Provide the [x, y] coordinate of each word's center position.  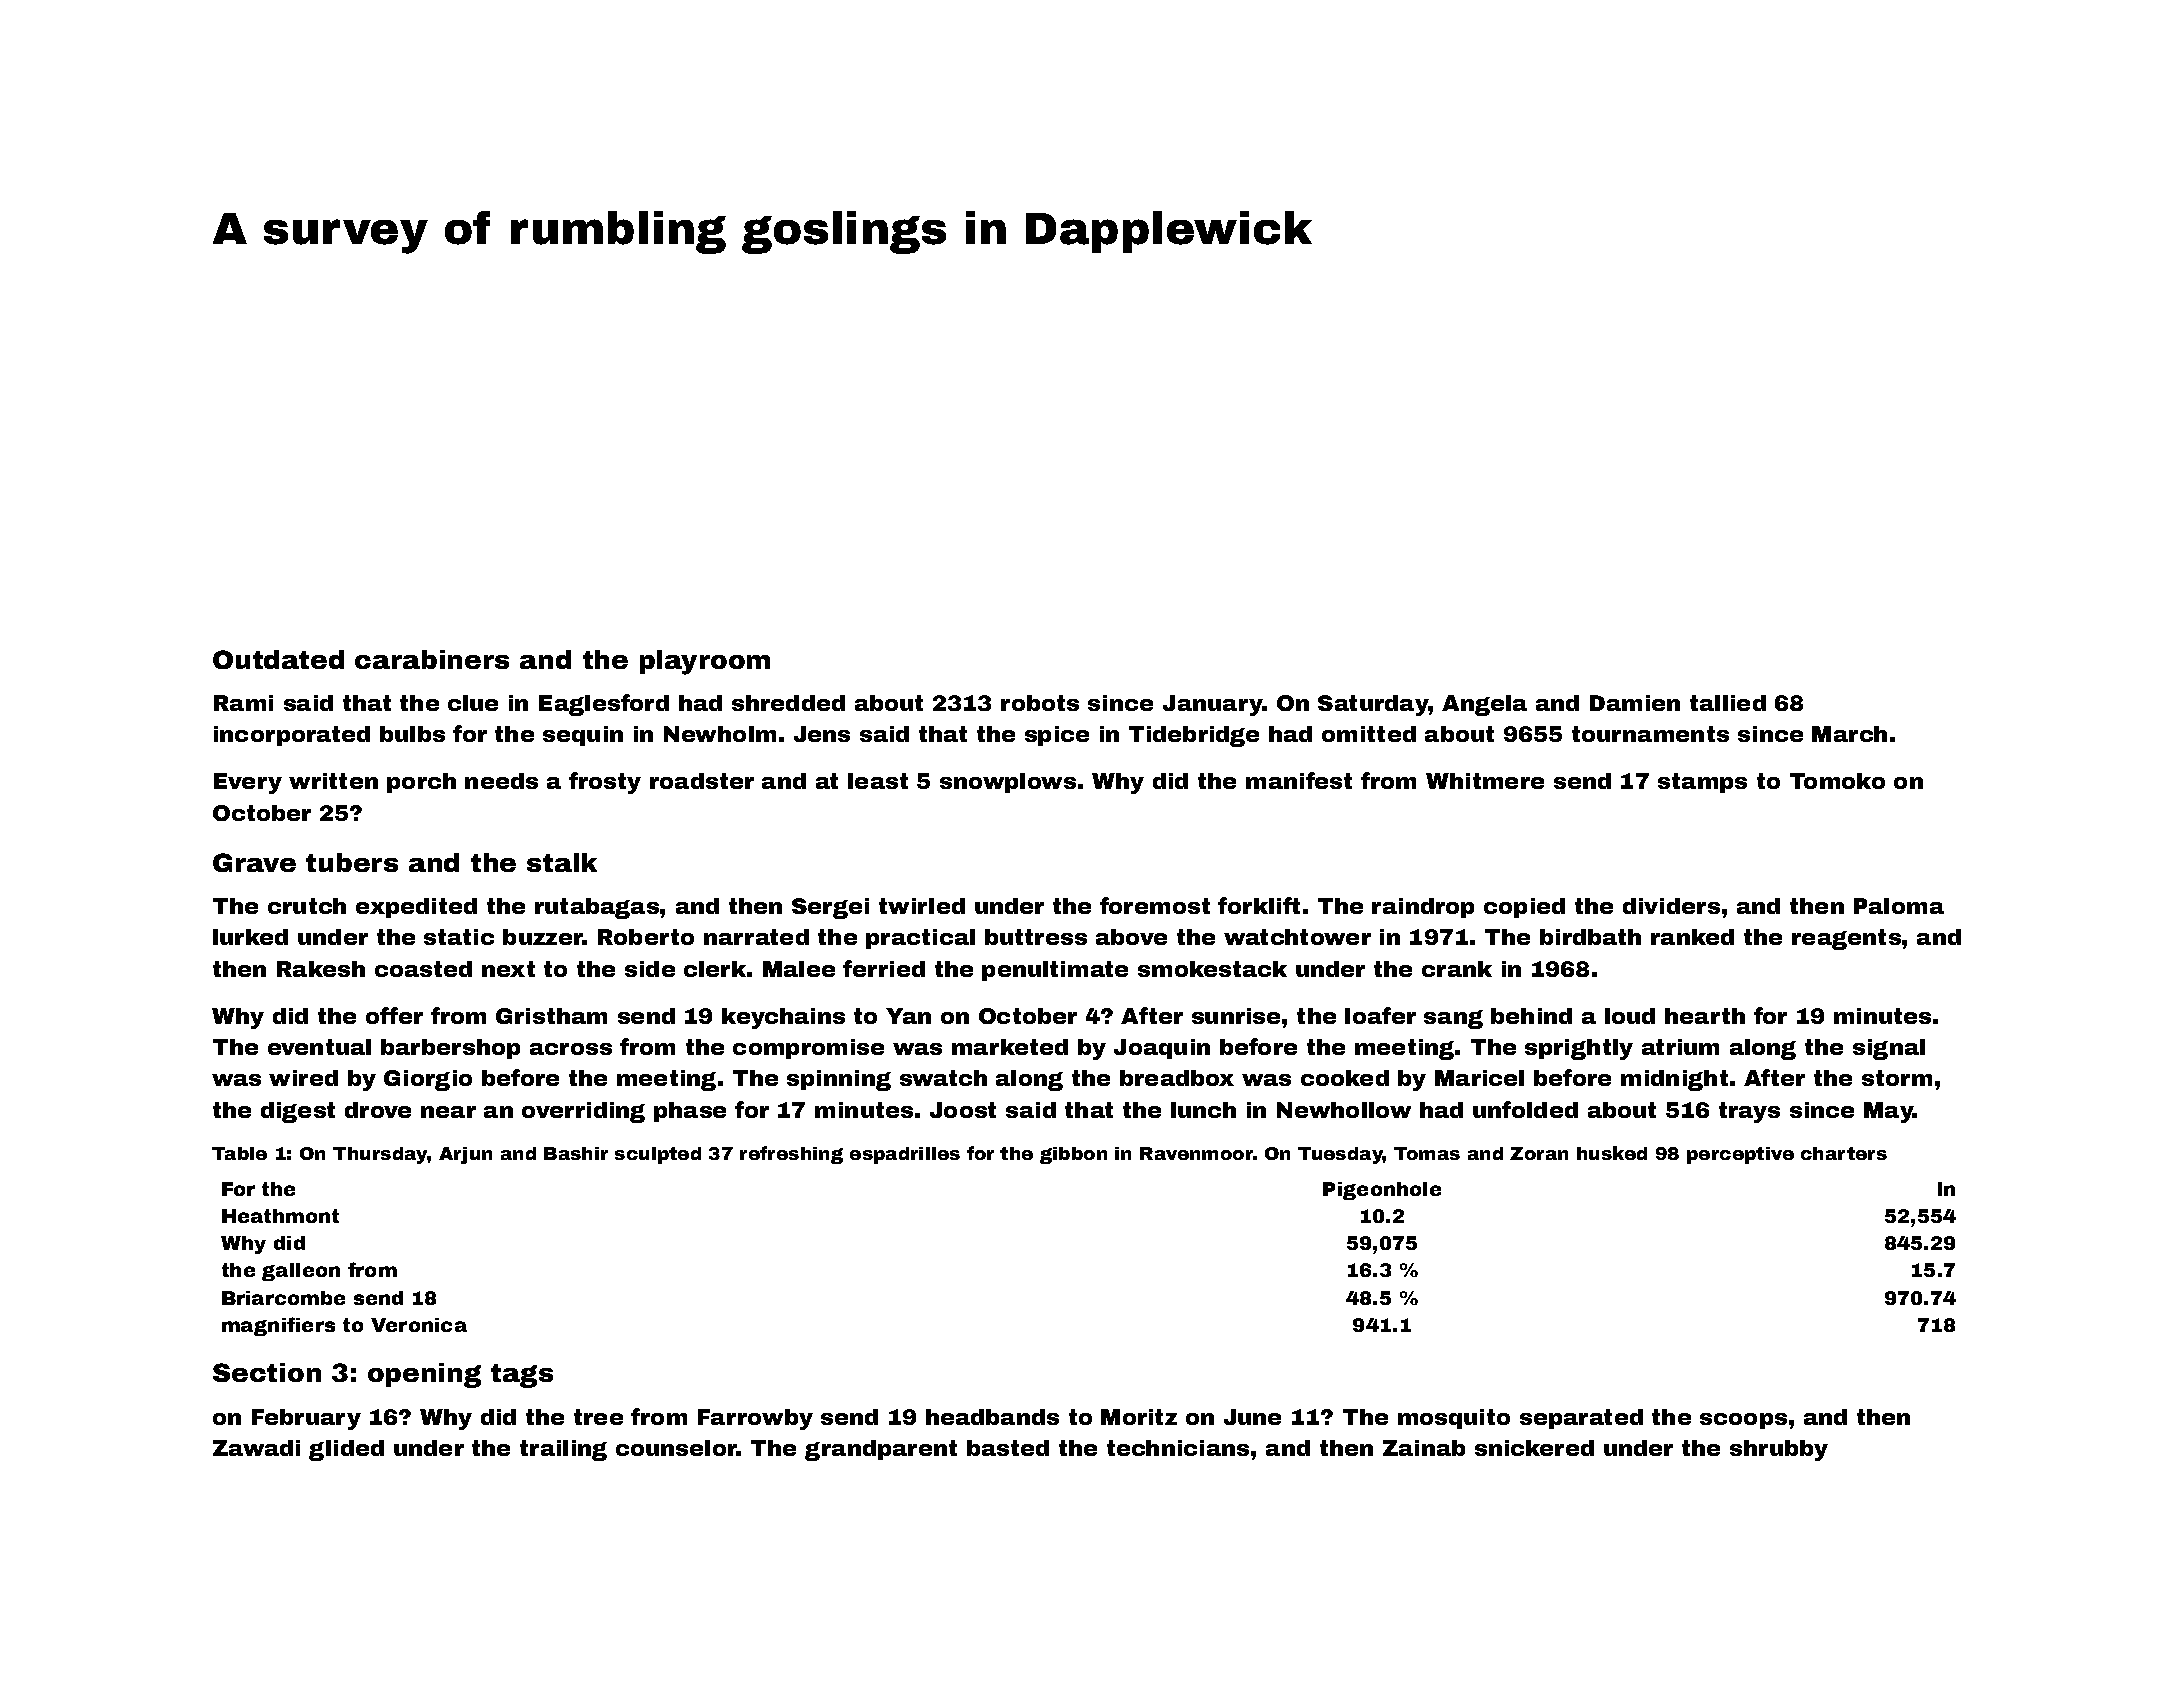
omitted [1369, 734]
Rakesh [321, 969]
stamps [1702, 783]
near [448, 1112]
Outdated [278, 659]
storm [1897, 1078]
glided [346, 1450]
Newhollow [1344, 1110]
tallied [1728, 703]
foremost [1155, 905]
